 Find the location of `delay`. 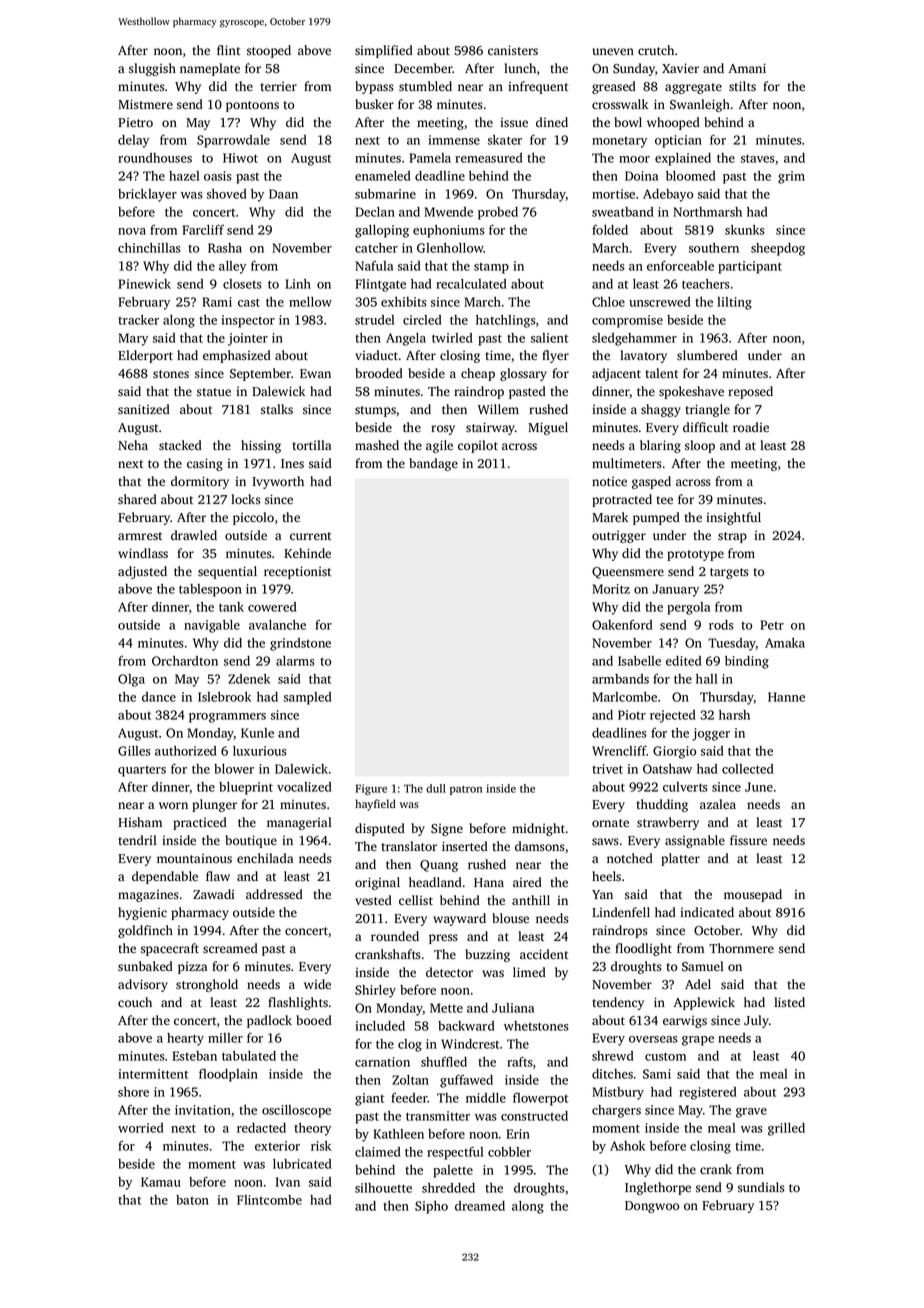

delay is located at coordinates (133, 141).
